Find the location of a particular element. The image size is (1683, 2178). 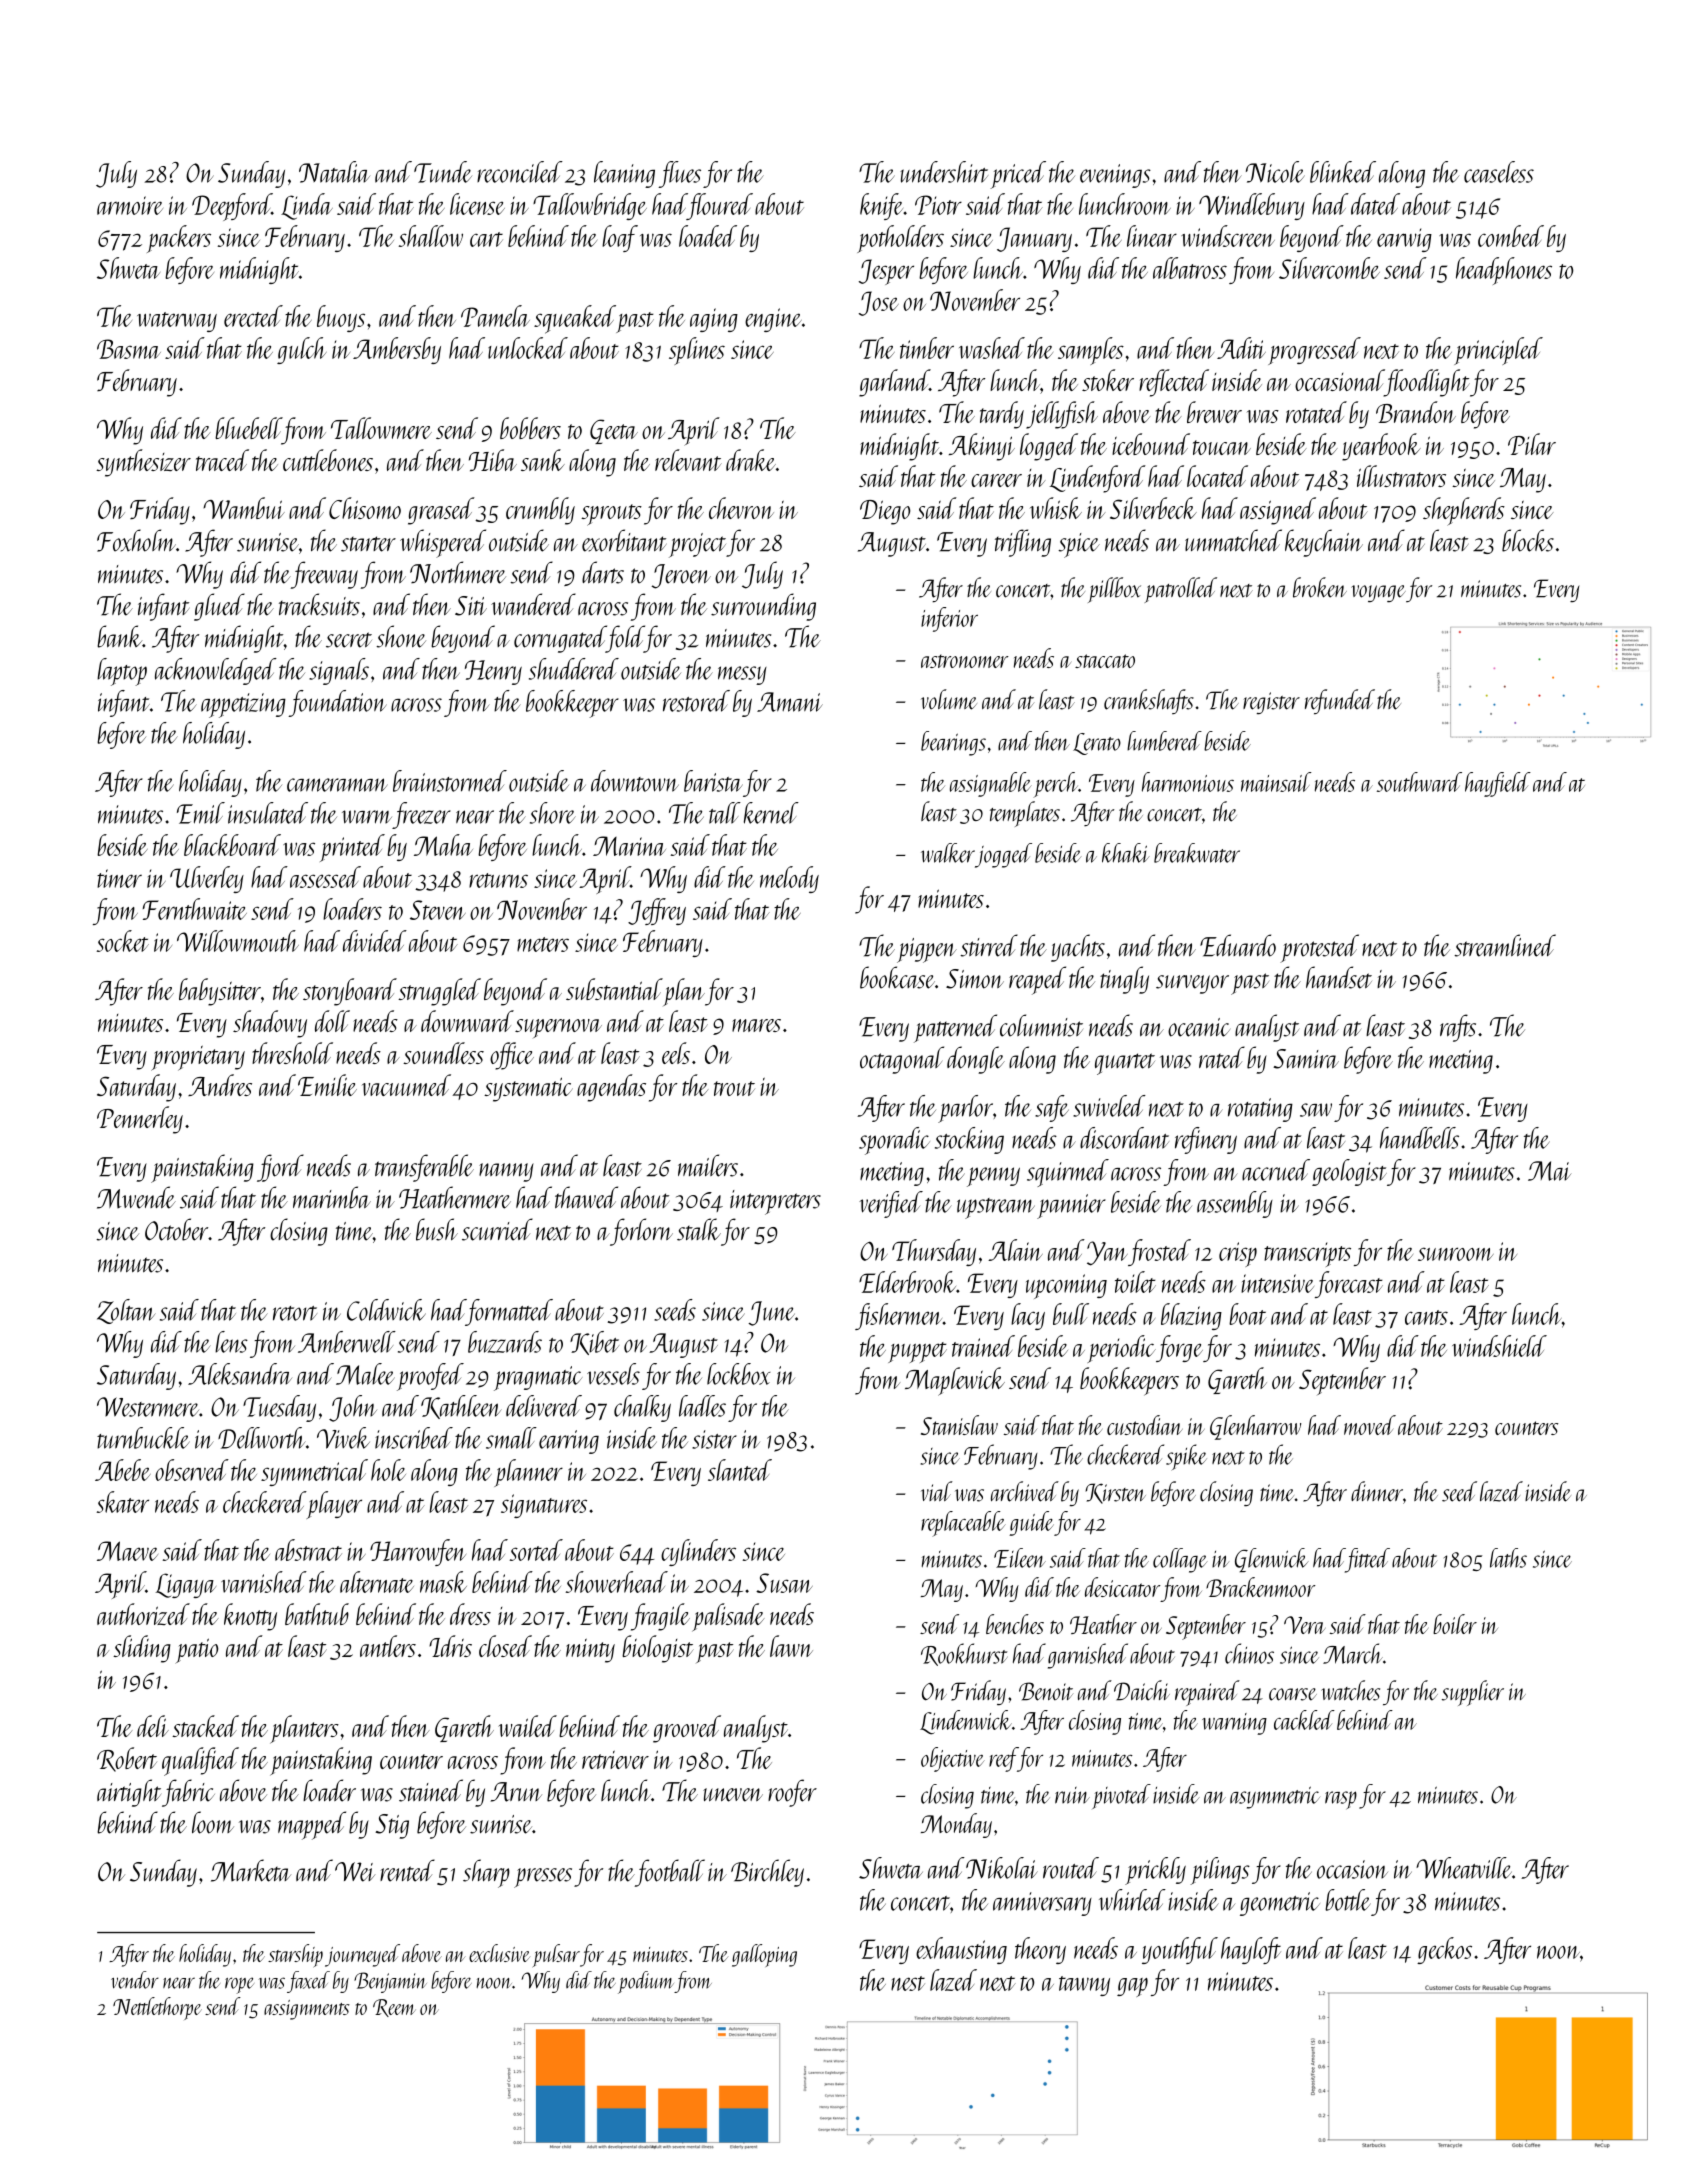

priced is located at coordinates (1018, 175).
